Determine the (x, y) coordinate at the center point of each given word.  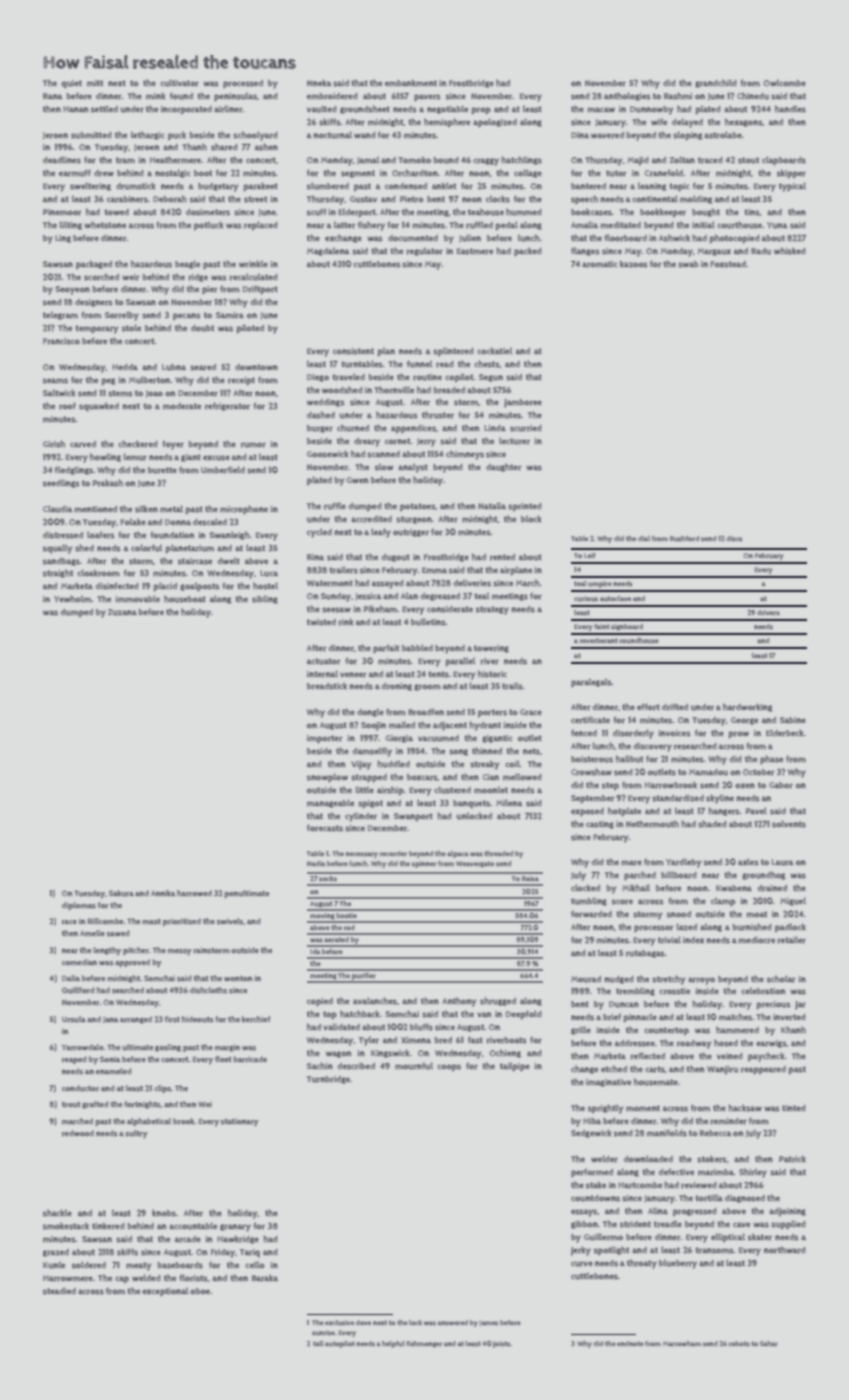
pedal (507, 226)
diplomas (79, 906)
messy (179, 952)
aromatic (600, 264)
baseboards (180, 1265)
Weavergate (475, 864)
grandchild (716, 83)
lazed (687, 927)
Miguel (793, 901)
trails (512, 686)
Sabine (793, 720)
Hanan (75, 109)
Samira (230, 315)
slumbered (328, 186)
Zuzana (122, 612)
